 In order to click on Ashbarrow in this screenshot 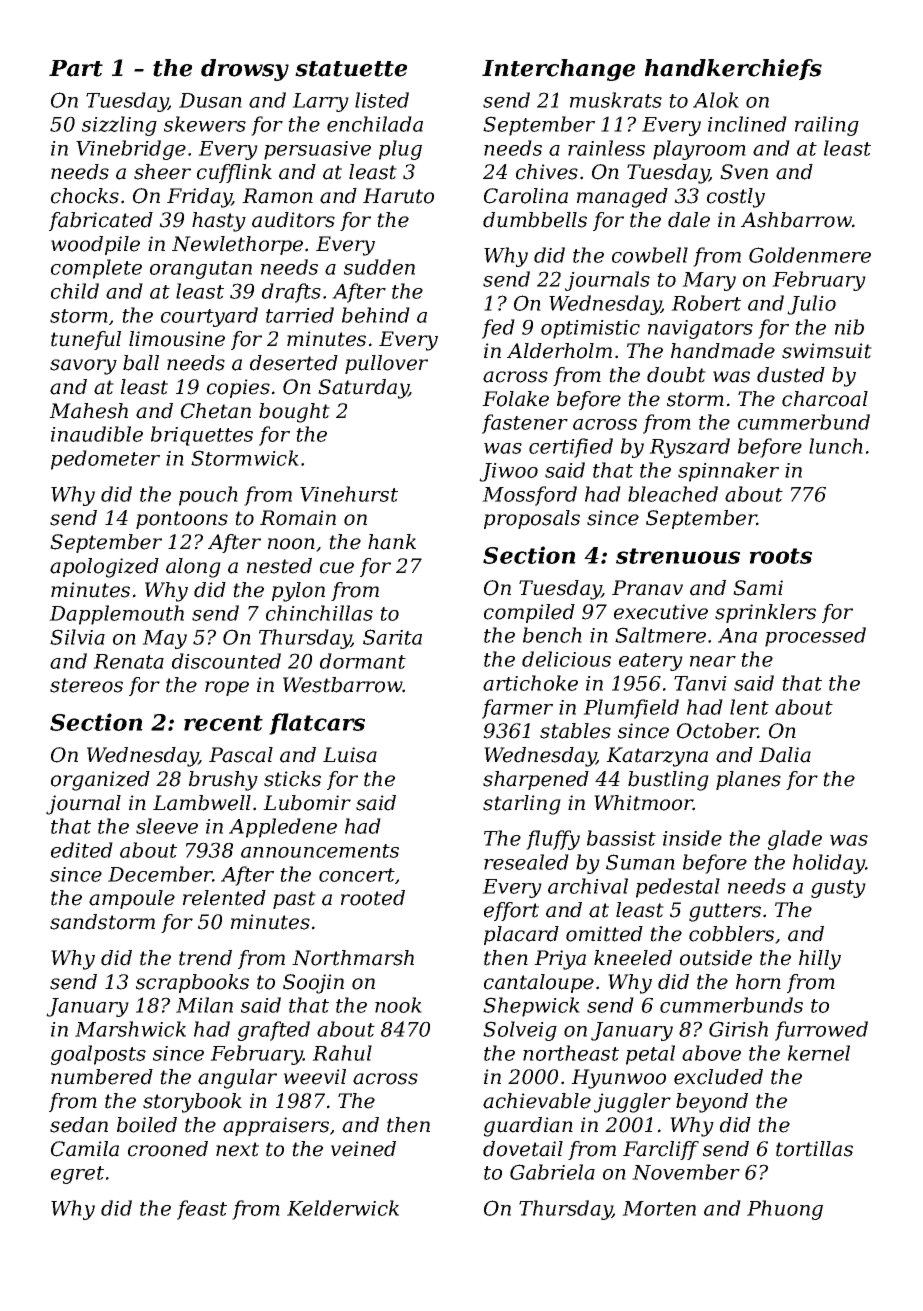, I will do `click(796, 220)`.
